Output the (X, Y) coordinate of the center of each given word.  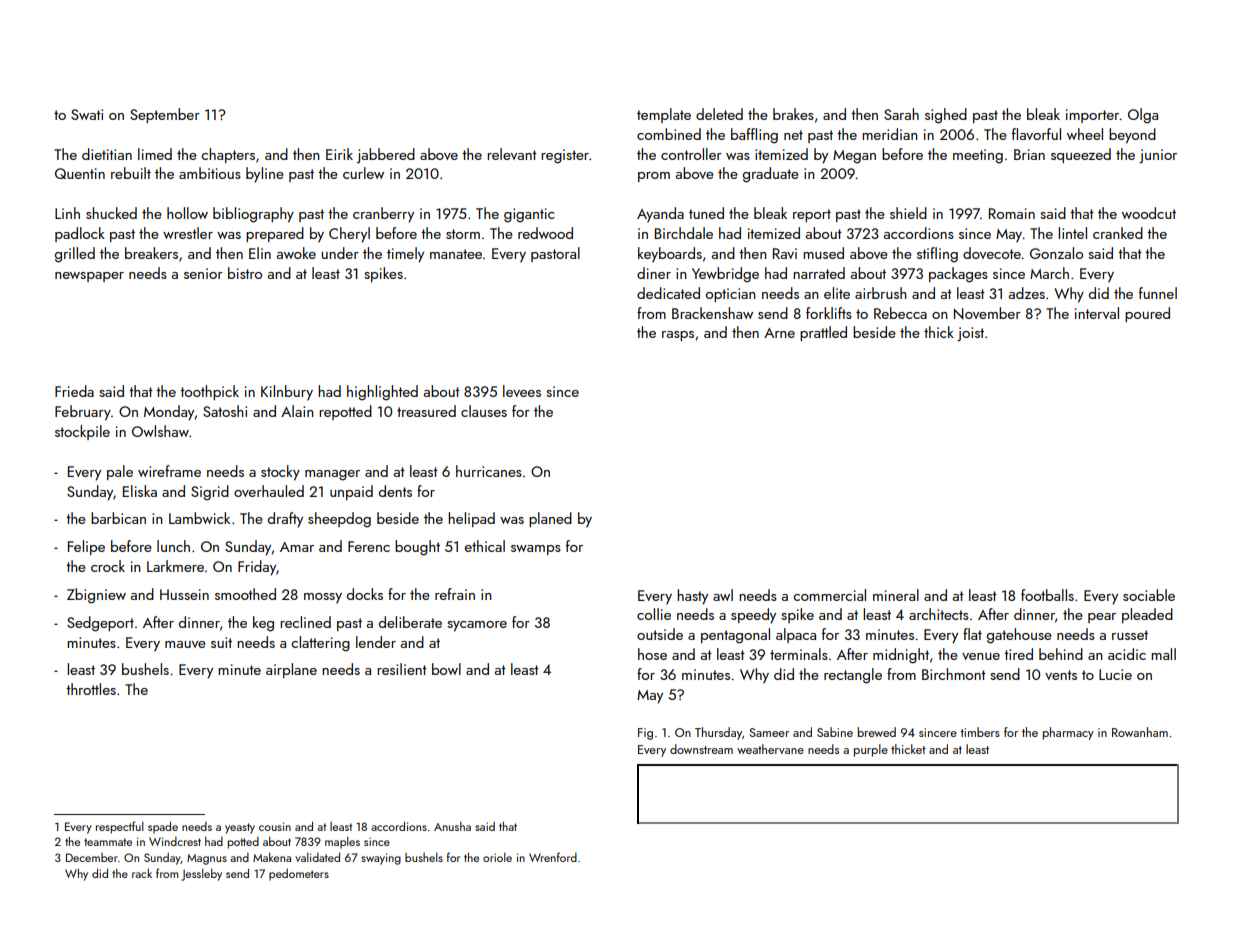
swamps (536, 550)
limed (155, 154)
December (92, 857)
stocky (280, 473)
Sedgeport (100, 624)
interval (1097, 313)
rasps (678, 336)
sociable (1149, 595)
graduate (771, 175)
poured (1147, 314)
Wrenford (553, 857)
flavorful (1036, 134)
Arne (779, 333)
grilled (75, 255)
